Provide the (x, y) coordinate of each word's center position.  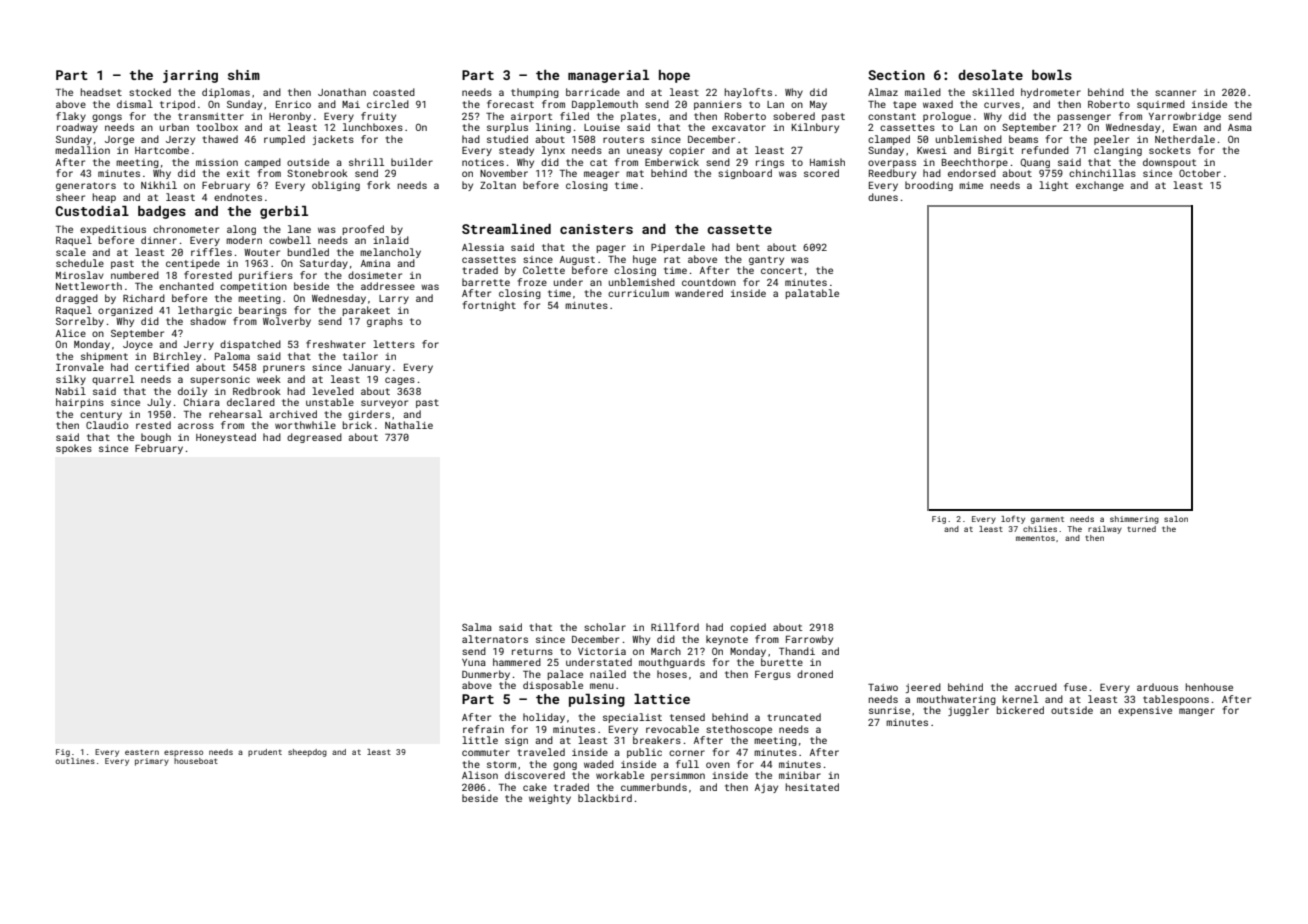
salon (1176, 519)
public (644, 753)
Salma (477, 627)
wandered (699, 293)
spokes (74, 449)
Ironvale (80, 367)
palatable (812, 294)
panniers (718, 105)
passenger (1084, 118)
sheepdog (307, 753)
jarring (190, 76)
